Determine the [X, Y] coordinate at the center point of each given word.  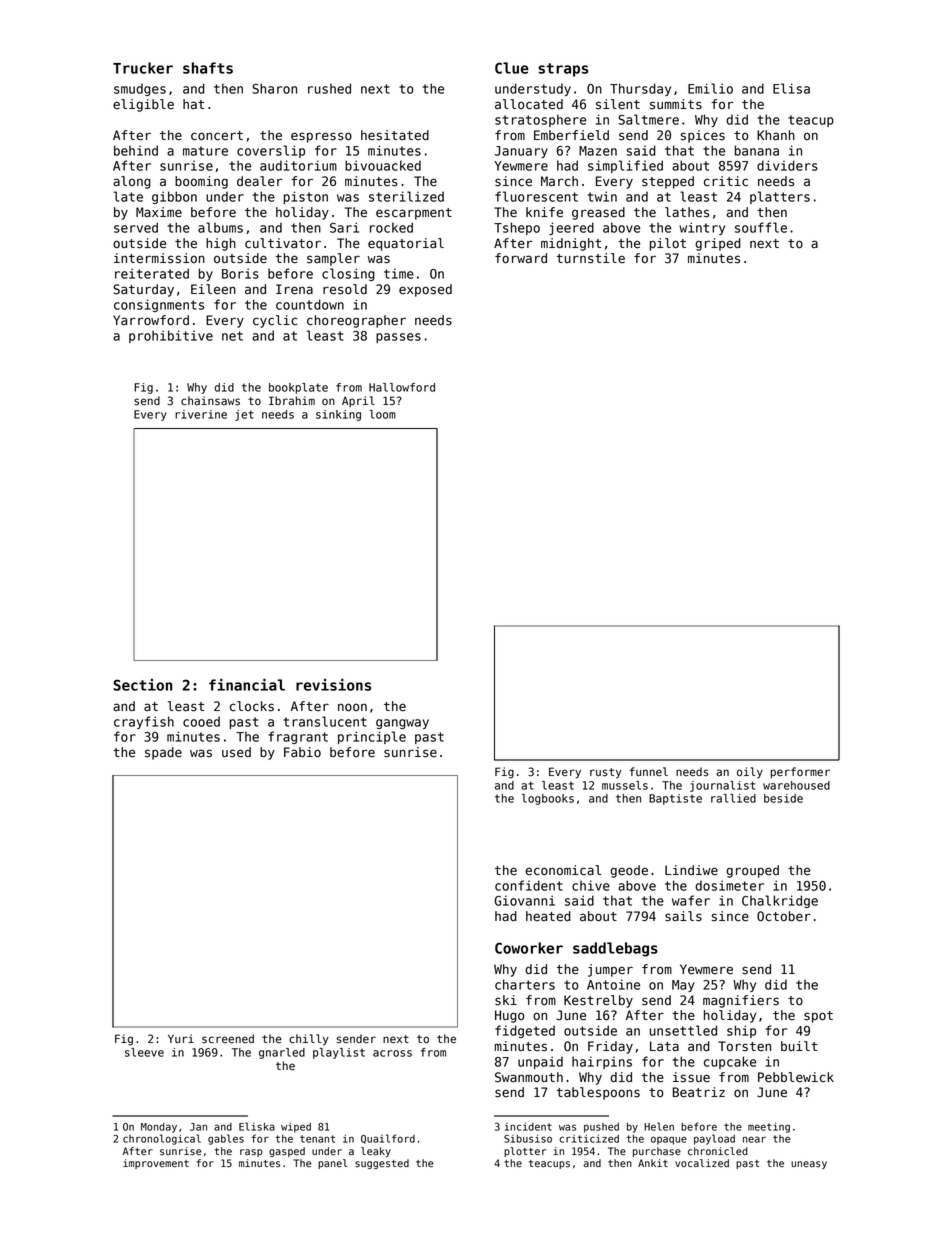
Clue [512, 68]
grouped [752, 871]
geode [629, 871]
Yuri [181, 1038]
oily [750, 773]
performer [800, 773]
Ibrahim [292, 400]
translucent [325, 721]
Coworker [529, 948]
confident [529, 885]
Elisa [791, 88]
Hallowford [402, 387]
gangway [402, 724]
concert [217, 136]
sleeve [144, 1052]
